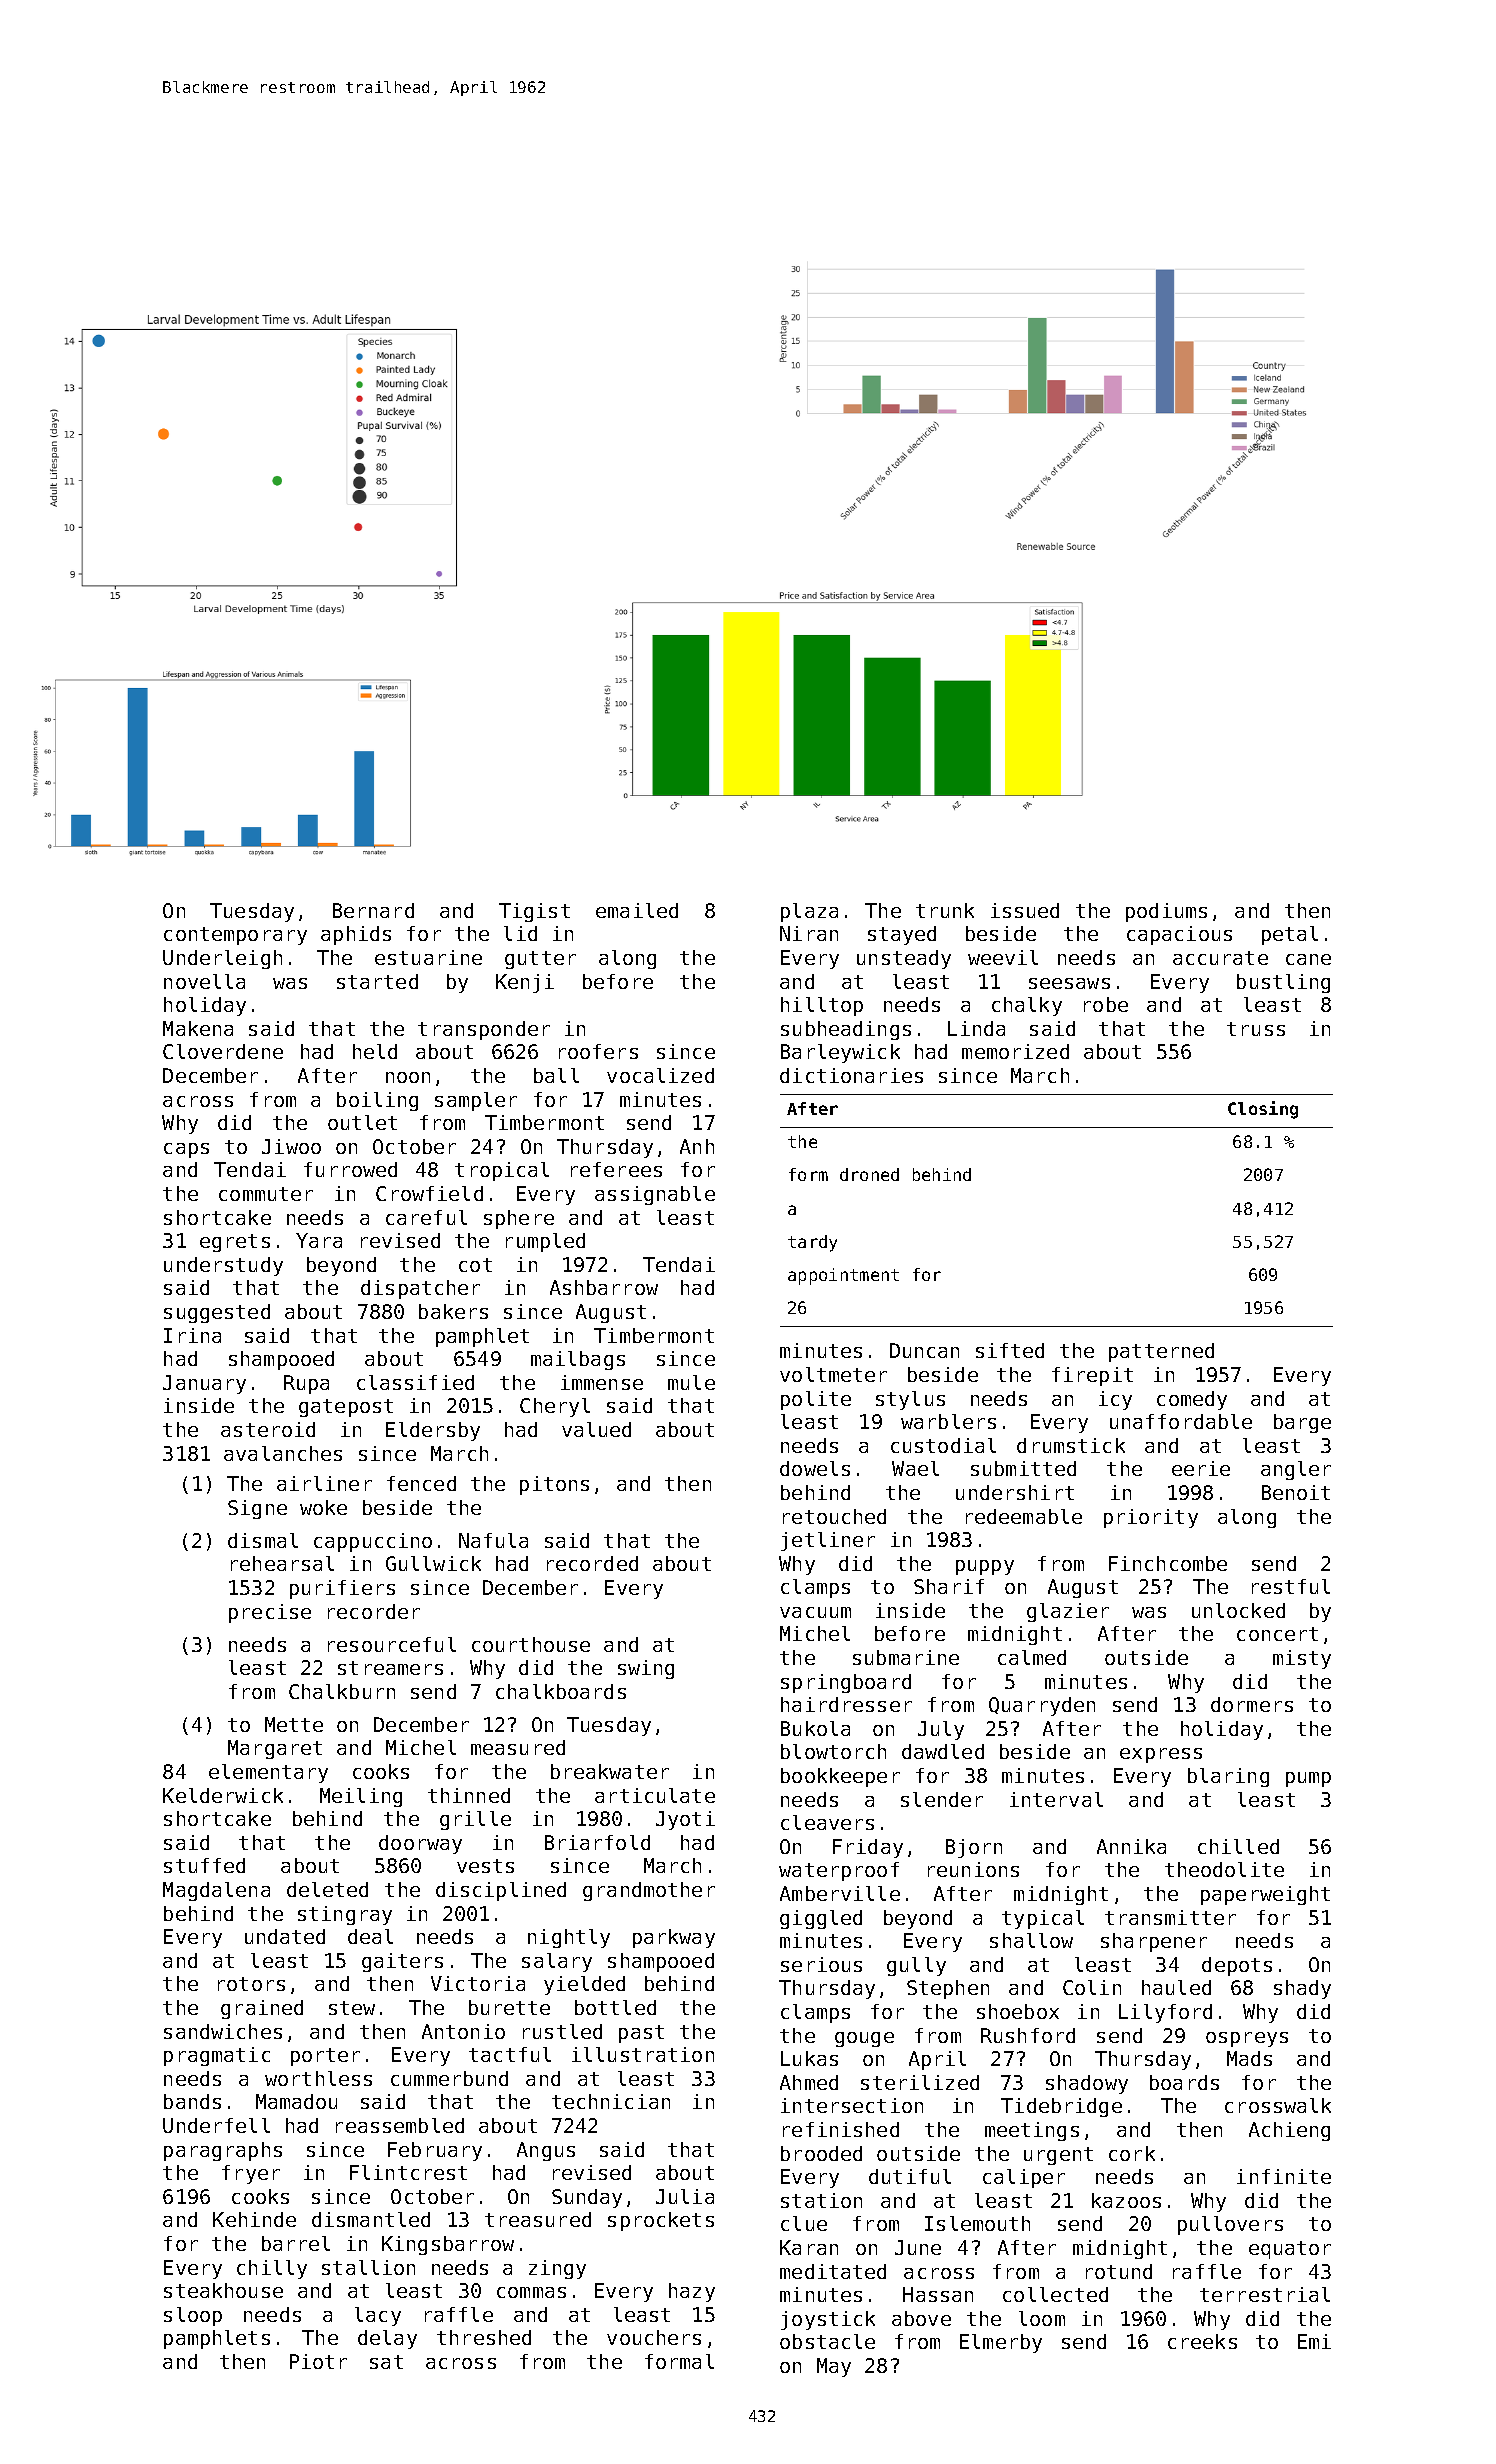 This screenshot has width=1496, height=2464. I want to click on transmitter, so click(1170, 1917).
